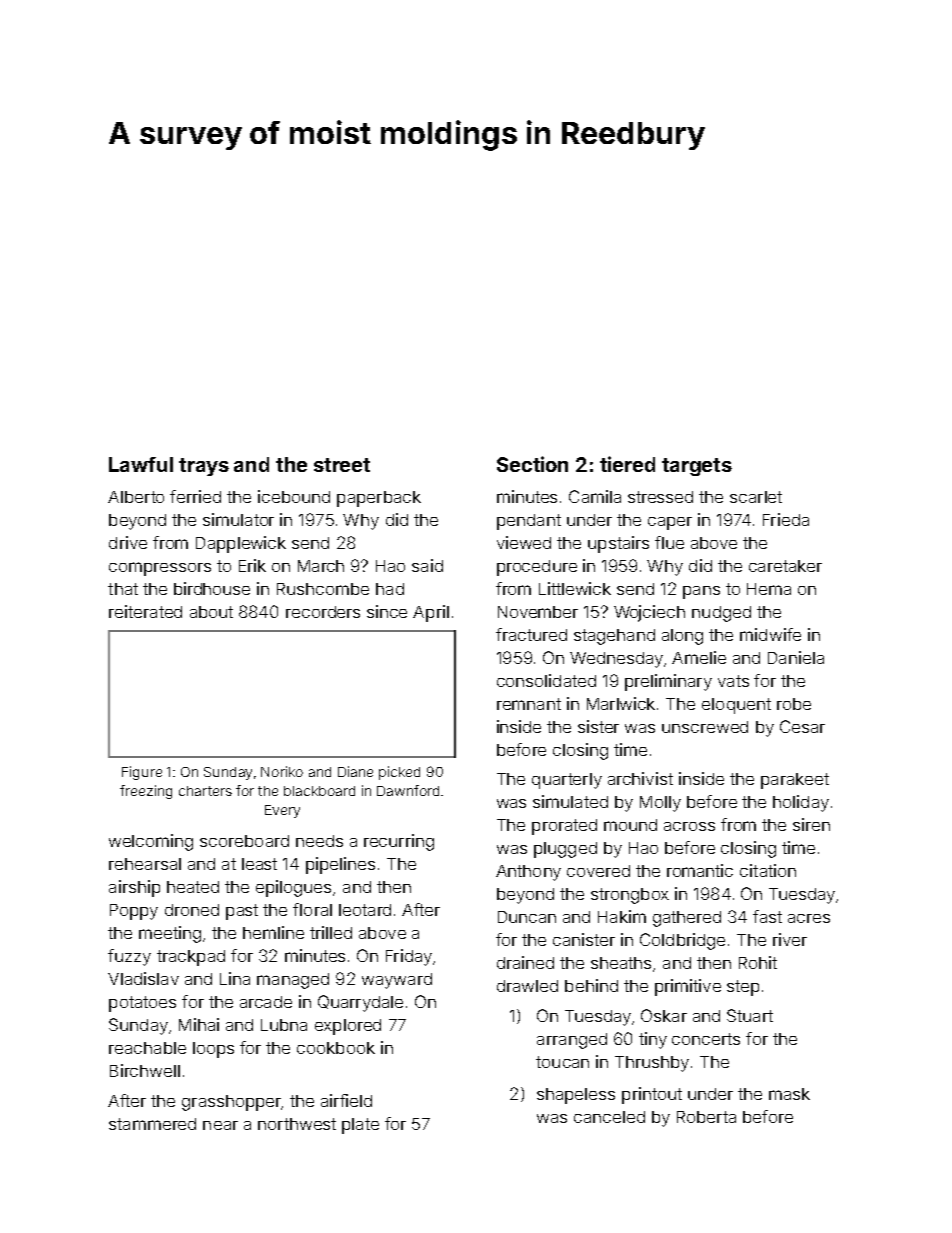 The height and width of the page is (1233, 952). Describe the element at coordinates (141, 464) in the page. I see `Lawful` at that location.
